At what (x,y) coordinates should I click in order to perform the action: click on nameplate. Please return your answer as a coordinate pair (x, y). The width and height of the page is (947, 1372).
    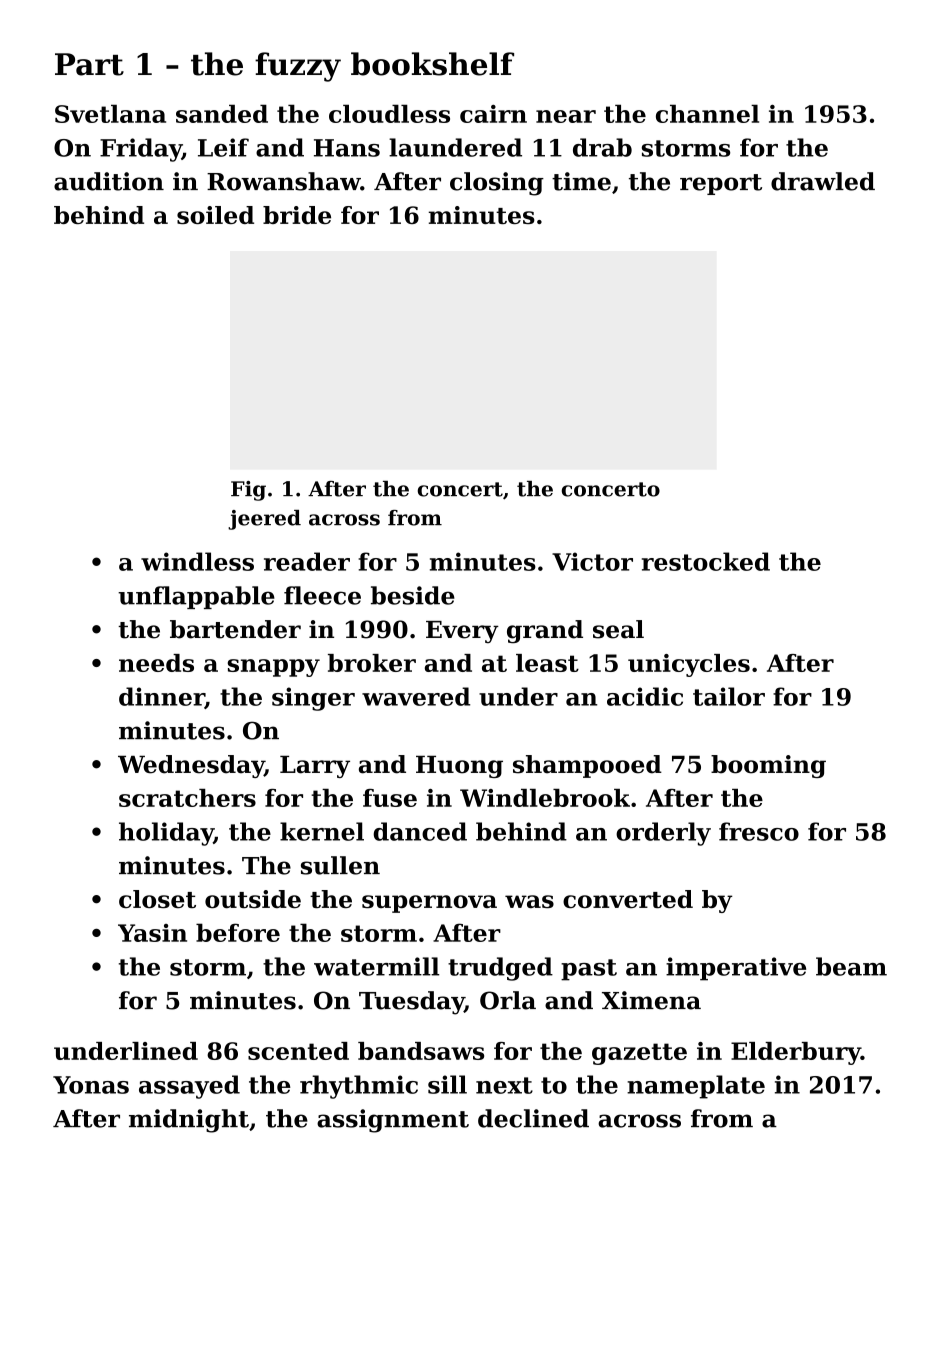
    Looking at the image, I should click on (696, 1087).
